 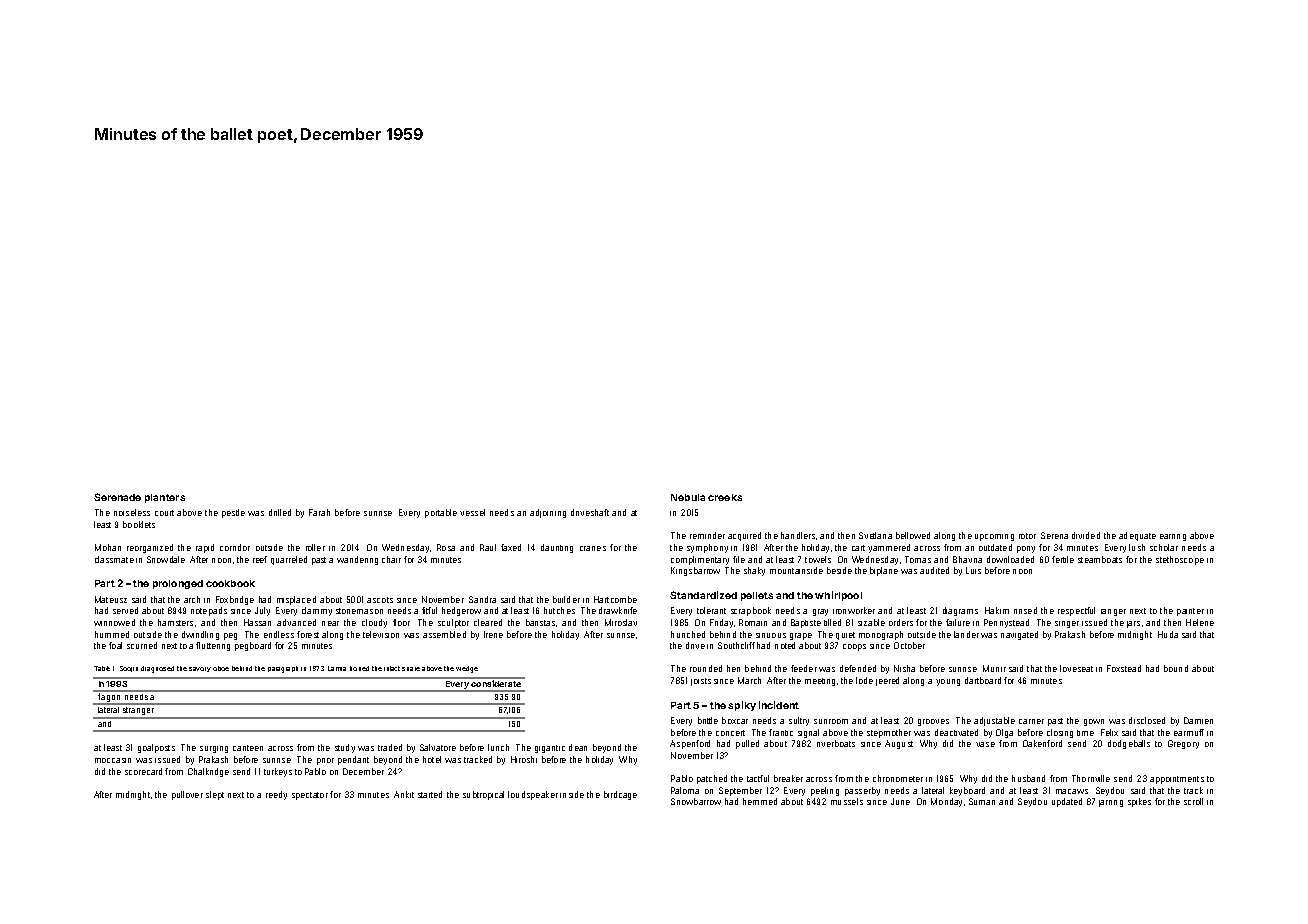 I want to click on pestle, so click(x=233, y=513).
